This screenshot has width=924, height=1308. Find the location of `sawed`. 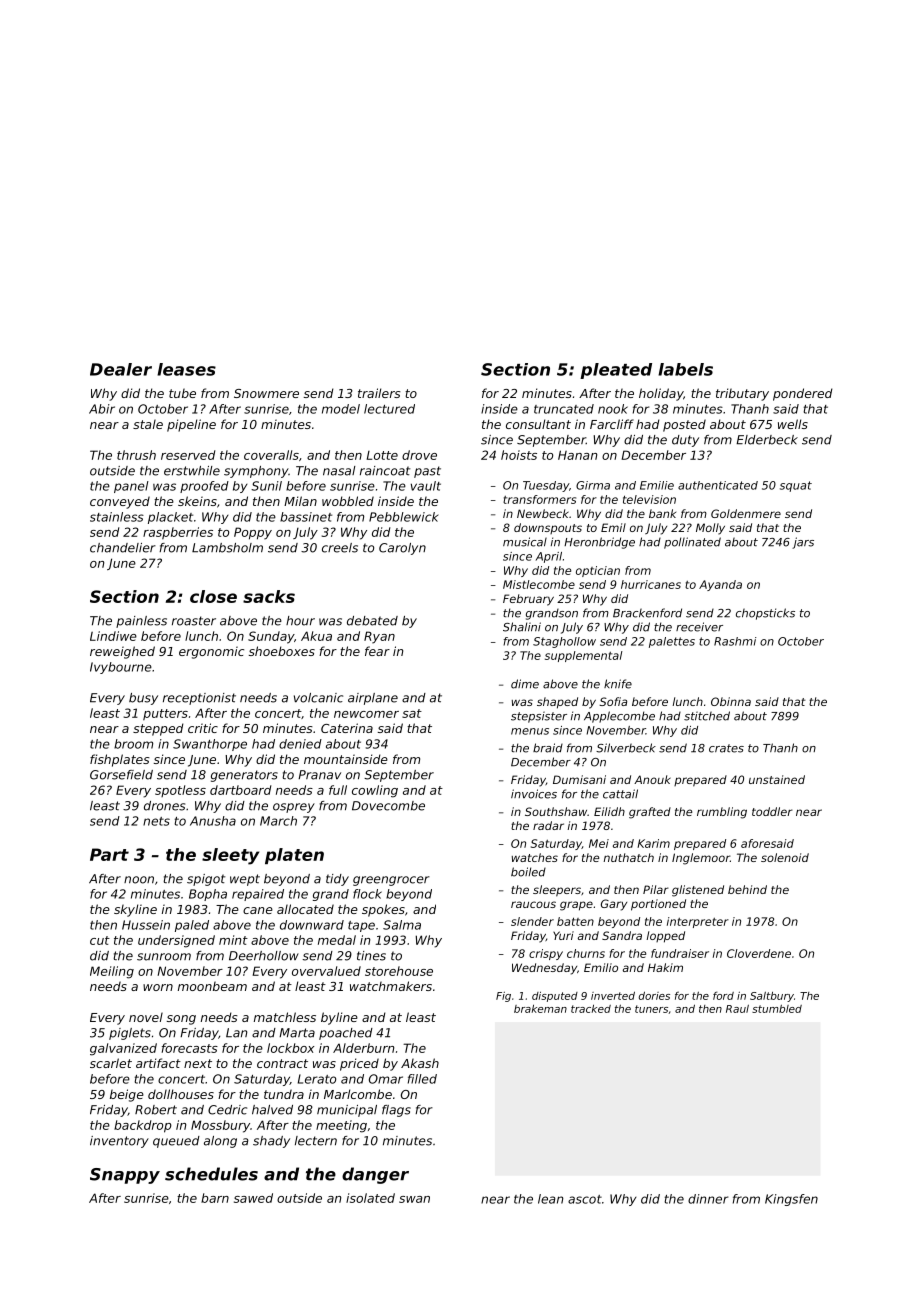

sawed is located at coordinates (253, 1198).
